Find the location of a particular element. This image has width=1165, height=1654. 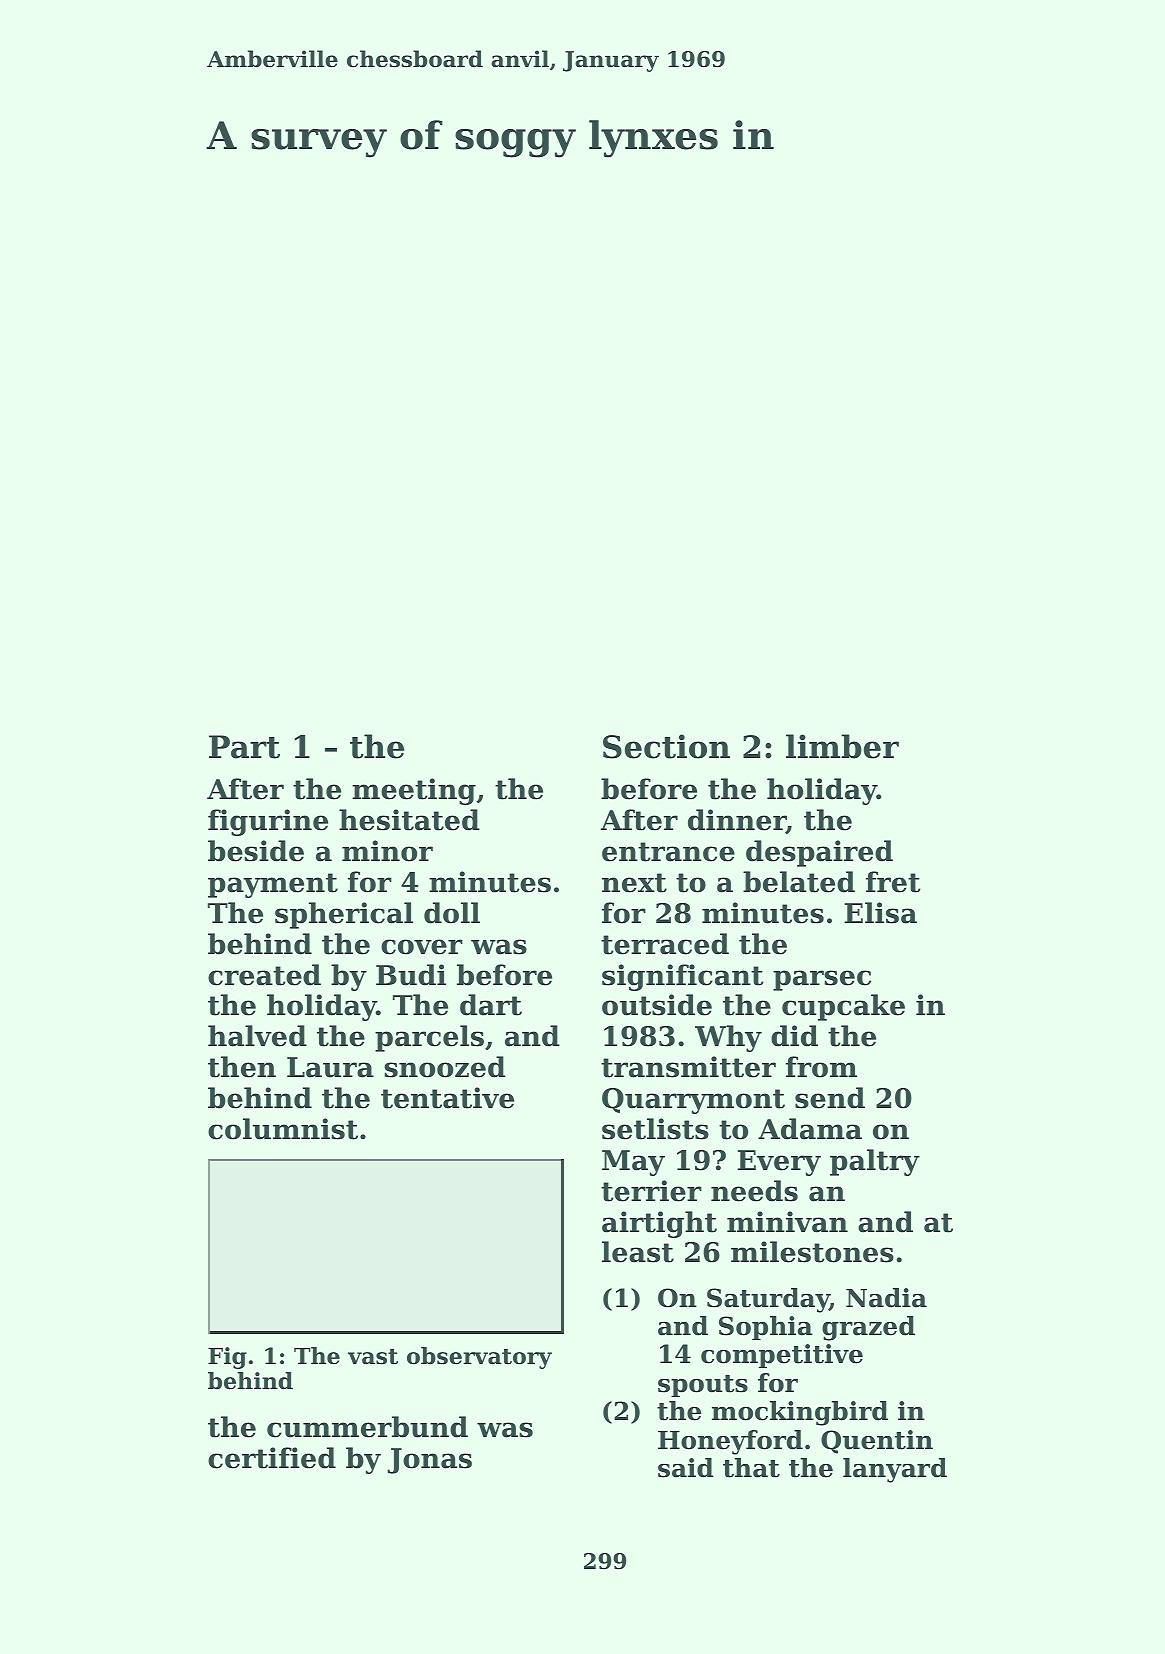

Section is located at coordinates (666, 746).
